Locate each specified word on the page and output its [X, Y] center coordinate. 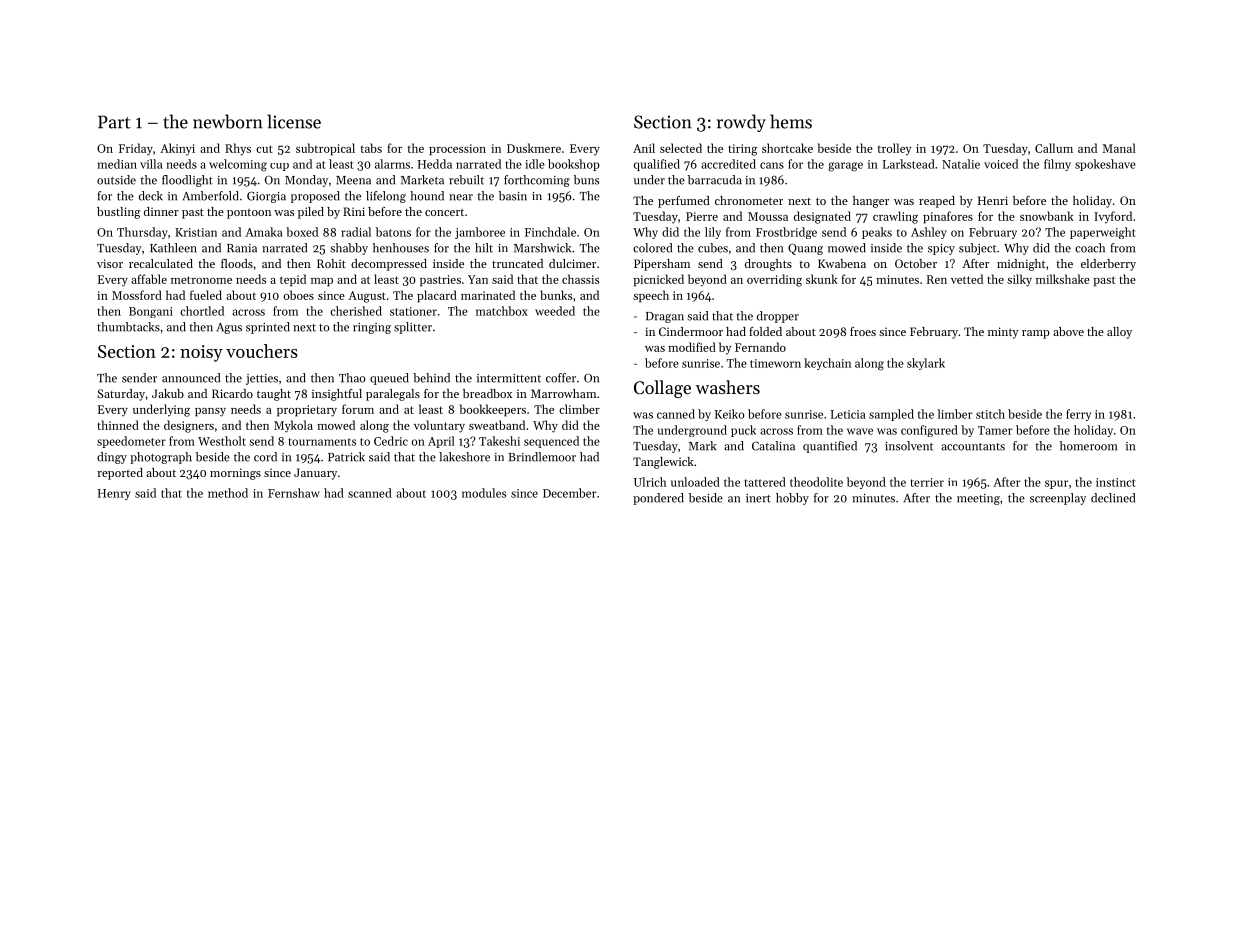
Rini [354, 211]
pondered [658, 499]
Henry [114, 494]
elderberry [1108, 265]
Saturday [121, 395]
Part [114, 122]
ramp [1036, 334]
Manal [1119, 148]
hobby [792, 499]
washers [728, 387]
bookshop [574, 165]
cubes [713, 248]
